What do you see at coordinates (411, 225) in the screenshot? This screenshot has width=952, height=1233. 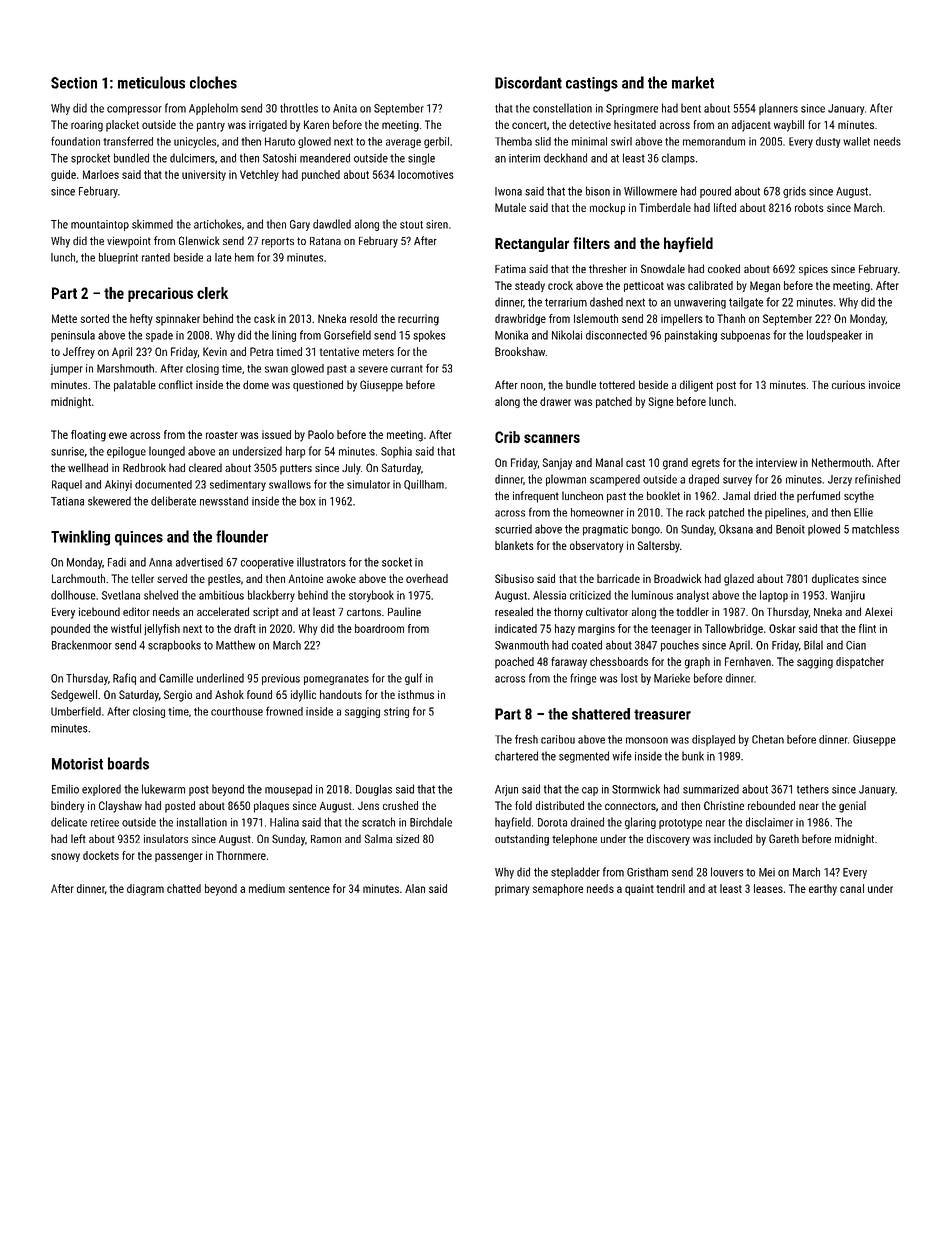 I see `stout` at bounding box center [411, 225].
